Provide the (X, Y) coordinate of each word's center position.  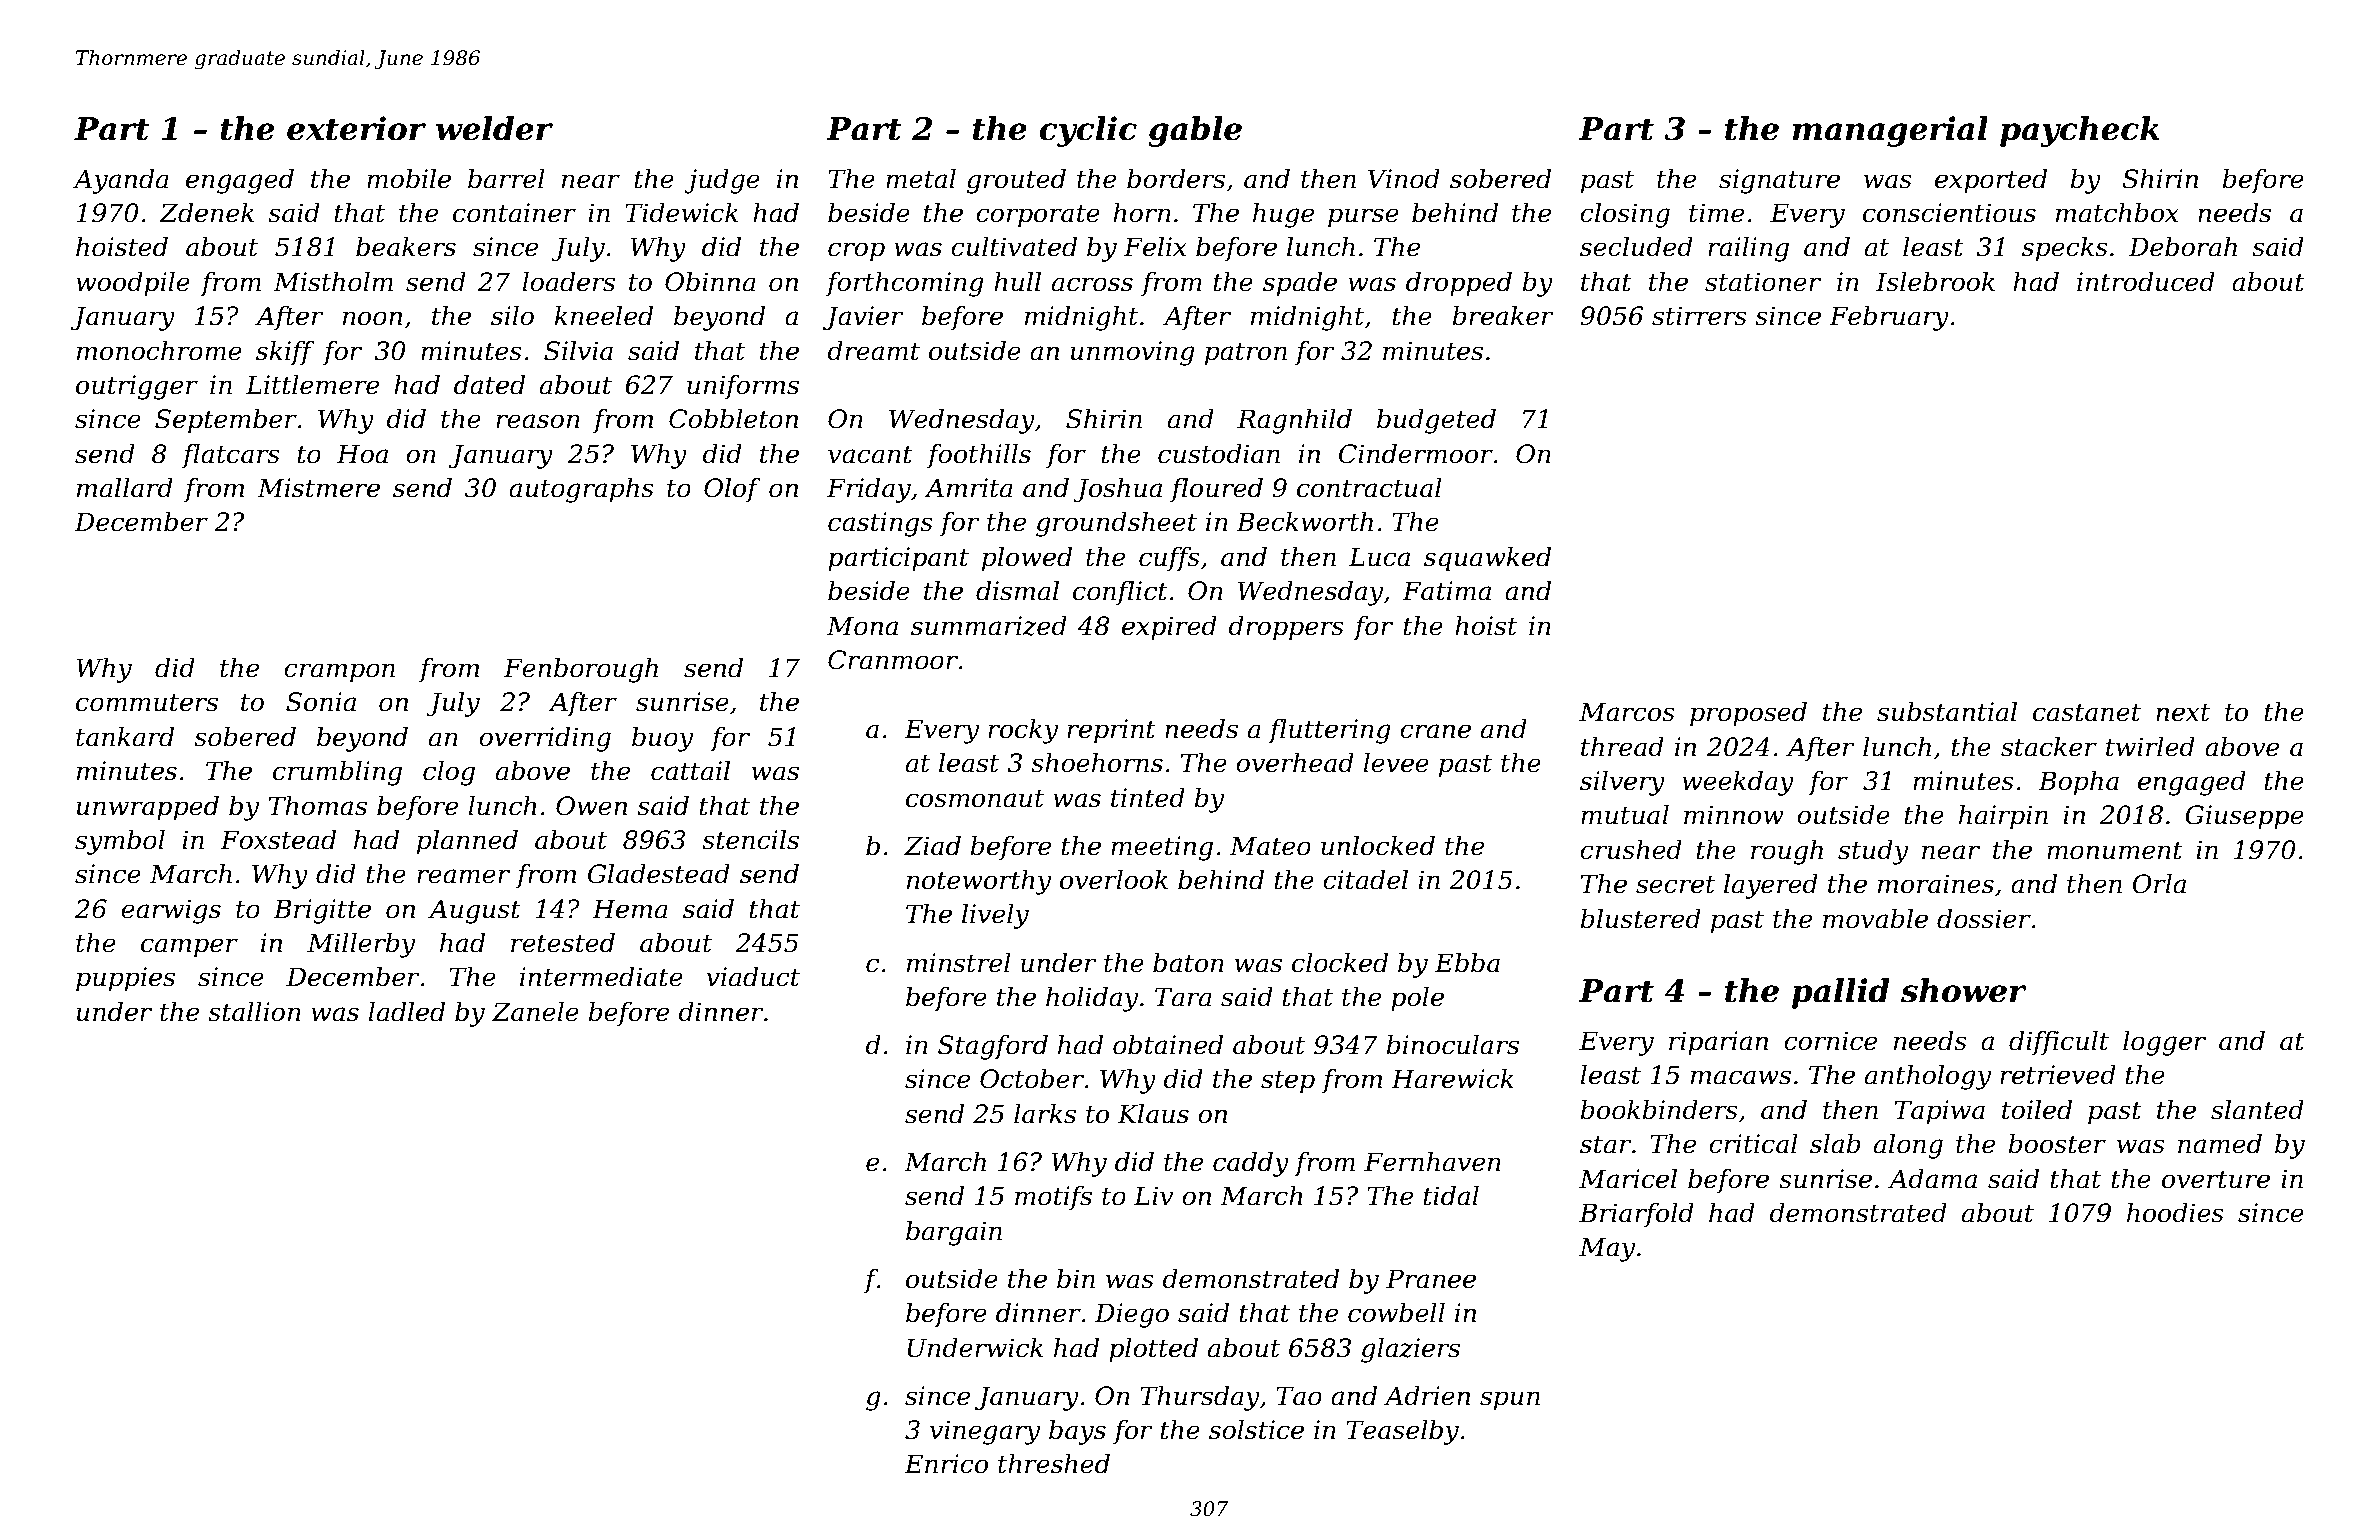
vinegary (985, 1432)
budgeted (1436, 421)
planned (467, 842)
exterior (356, 128)
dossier (1984, 919)
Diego (1132, 1315)
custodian (1219, 454)
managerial (1890, 131)
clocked (1340, 963)
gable (1195, 131)
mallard (125, 488)
